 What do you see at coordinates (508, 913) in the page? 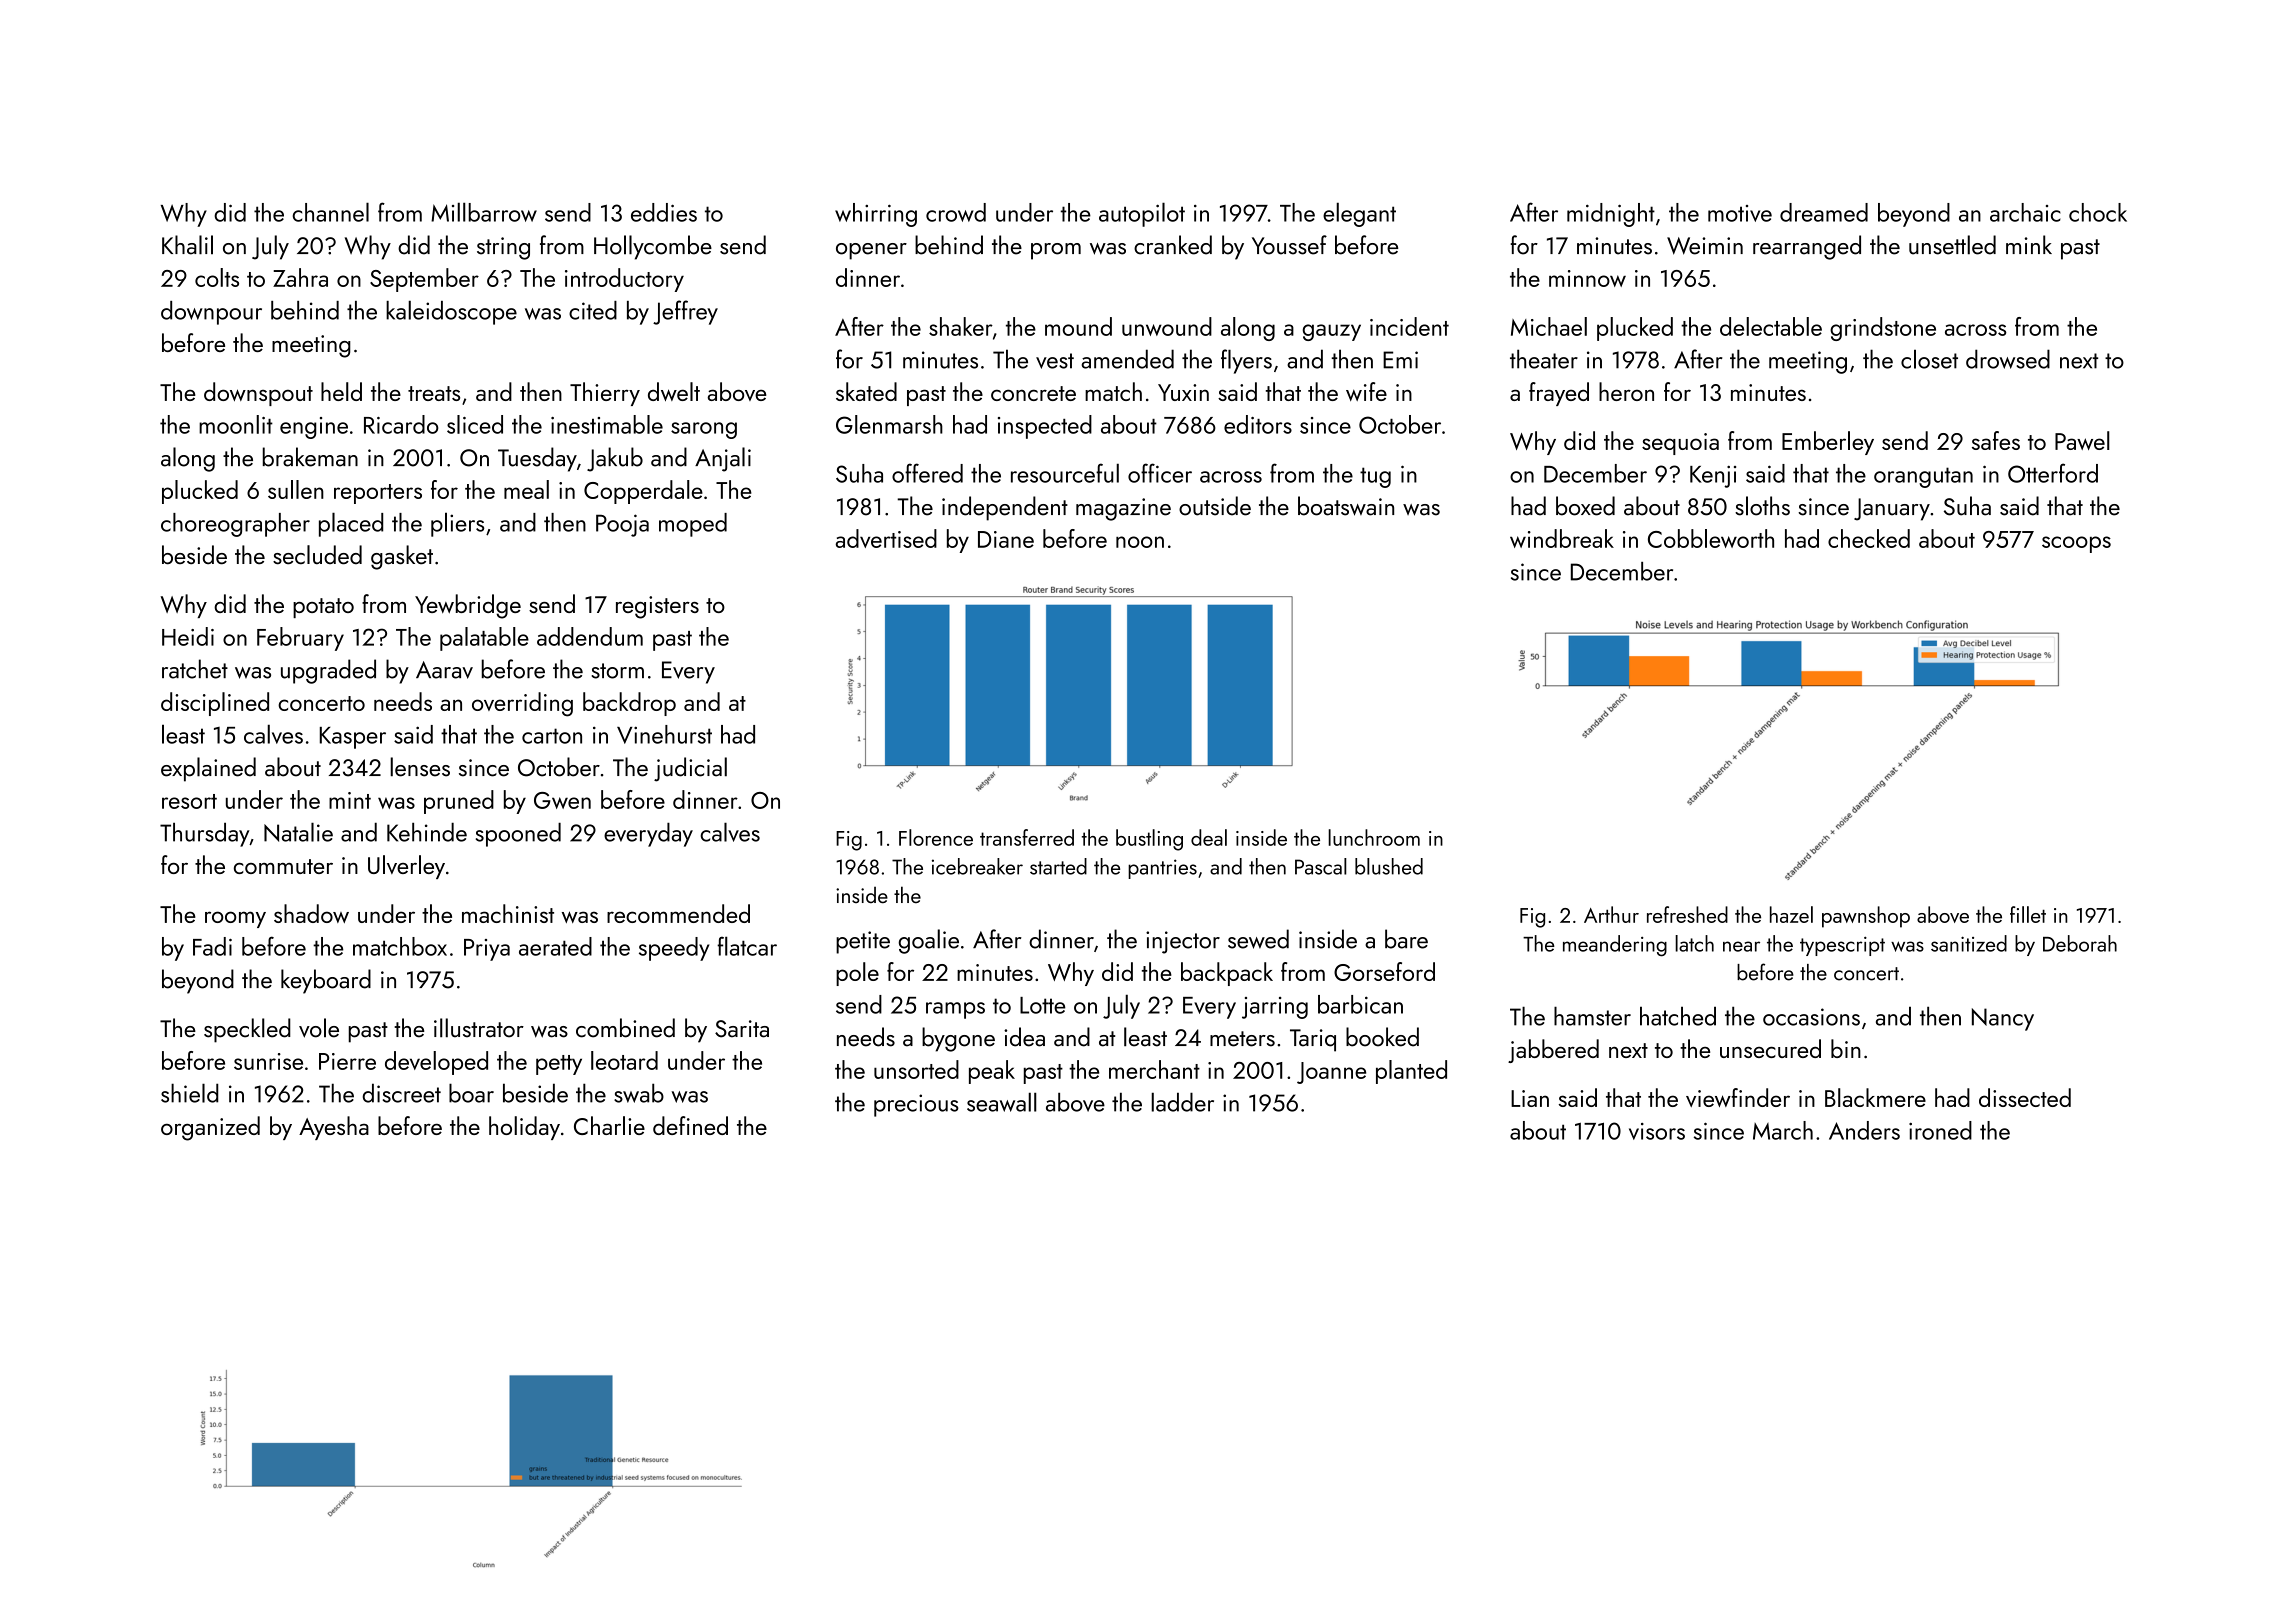
I see `machinist` at bounding box center [508, 913].
